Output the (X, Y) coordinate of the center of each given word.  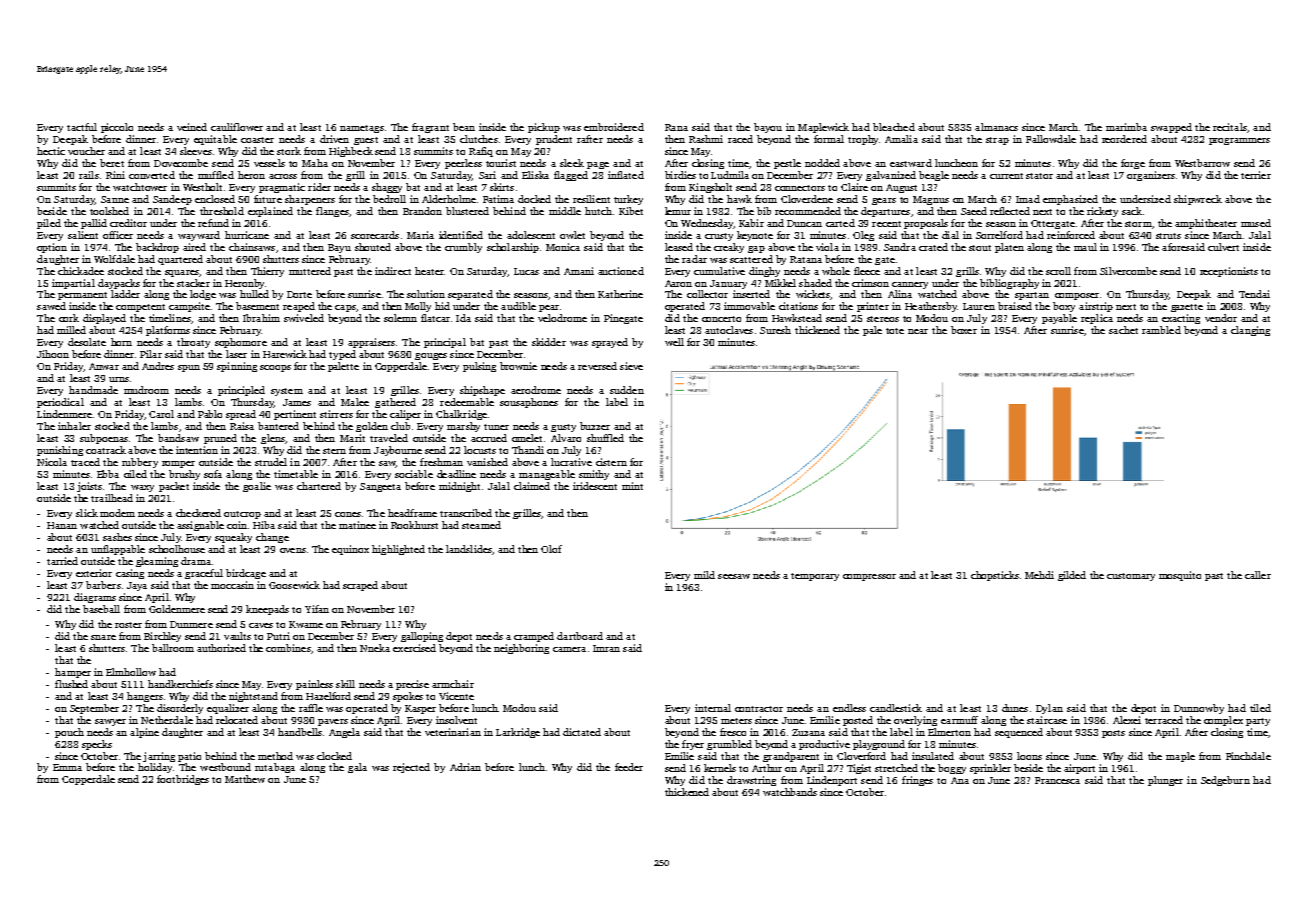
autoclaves (729, 330)
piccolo (117, 128)
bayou (768, 128)
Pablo (210, 414)
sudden (627, 390)
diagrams (95, 598)
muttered (310, 271)
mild (704, 575)
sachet (1123, 330)
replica (1097, 319)
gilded (1072, 576)
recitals (1230, 127)
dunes (1015, 708)
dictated (582, 732)
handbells (300, 732)
